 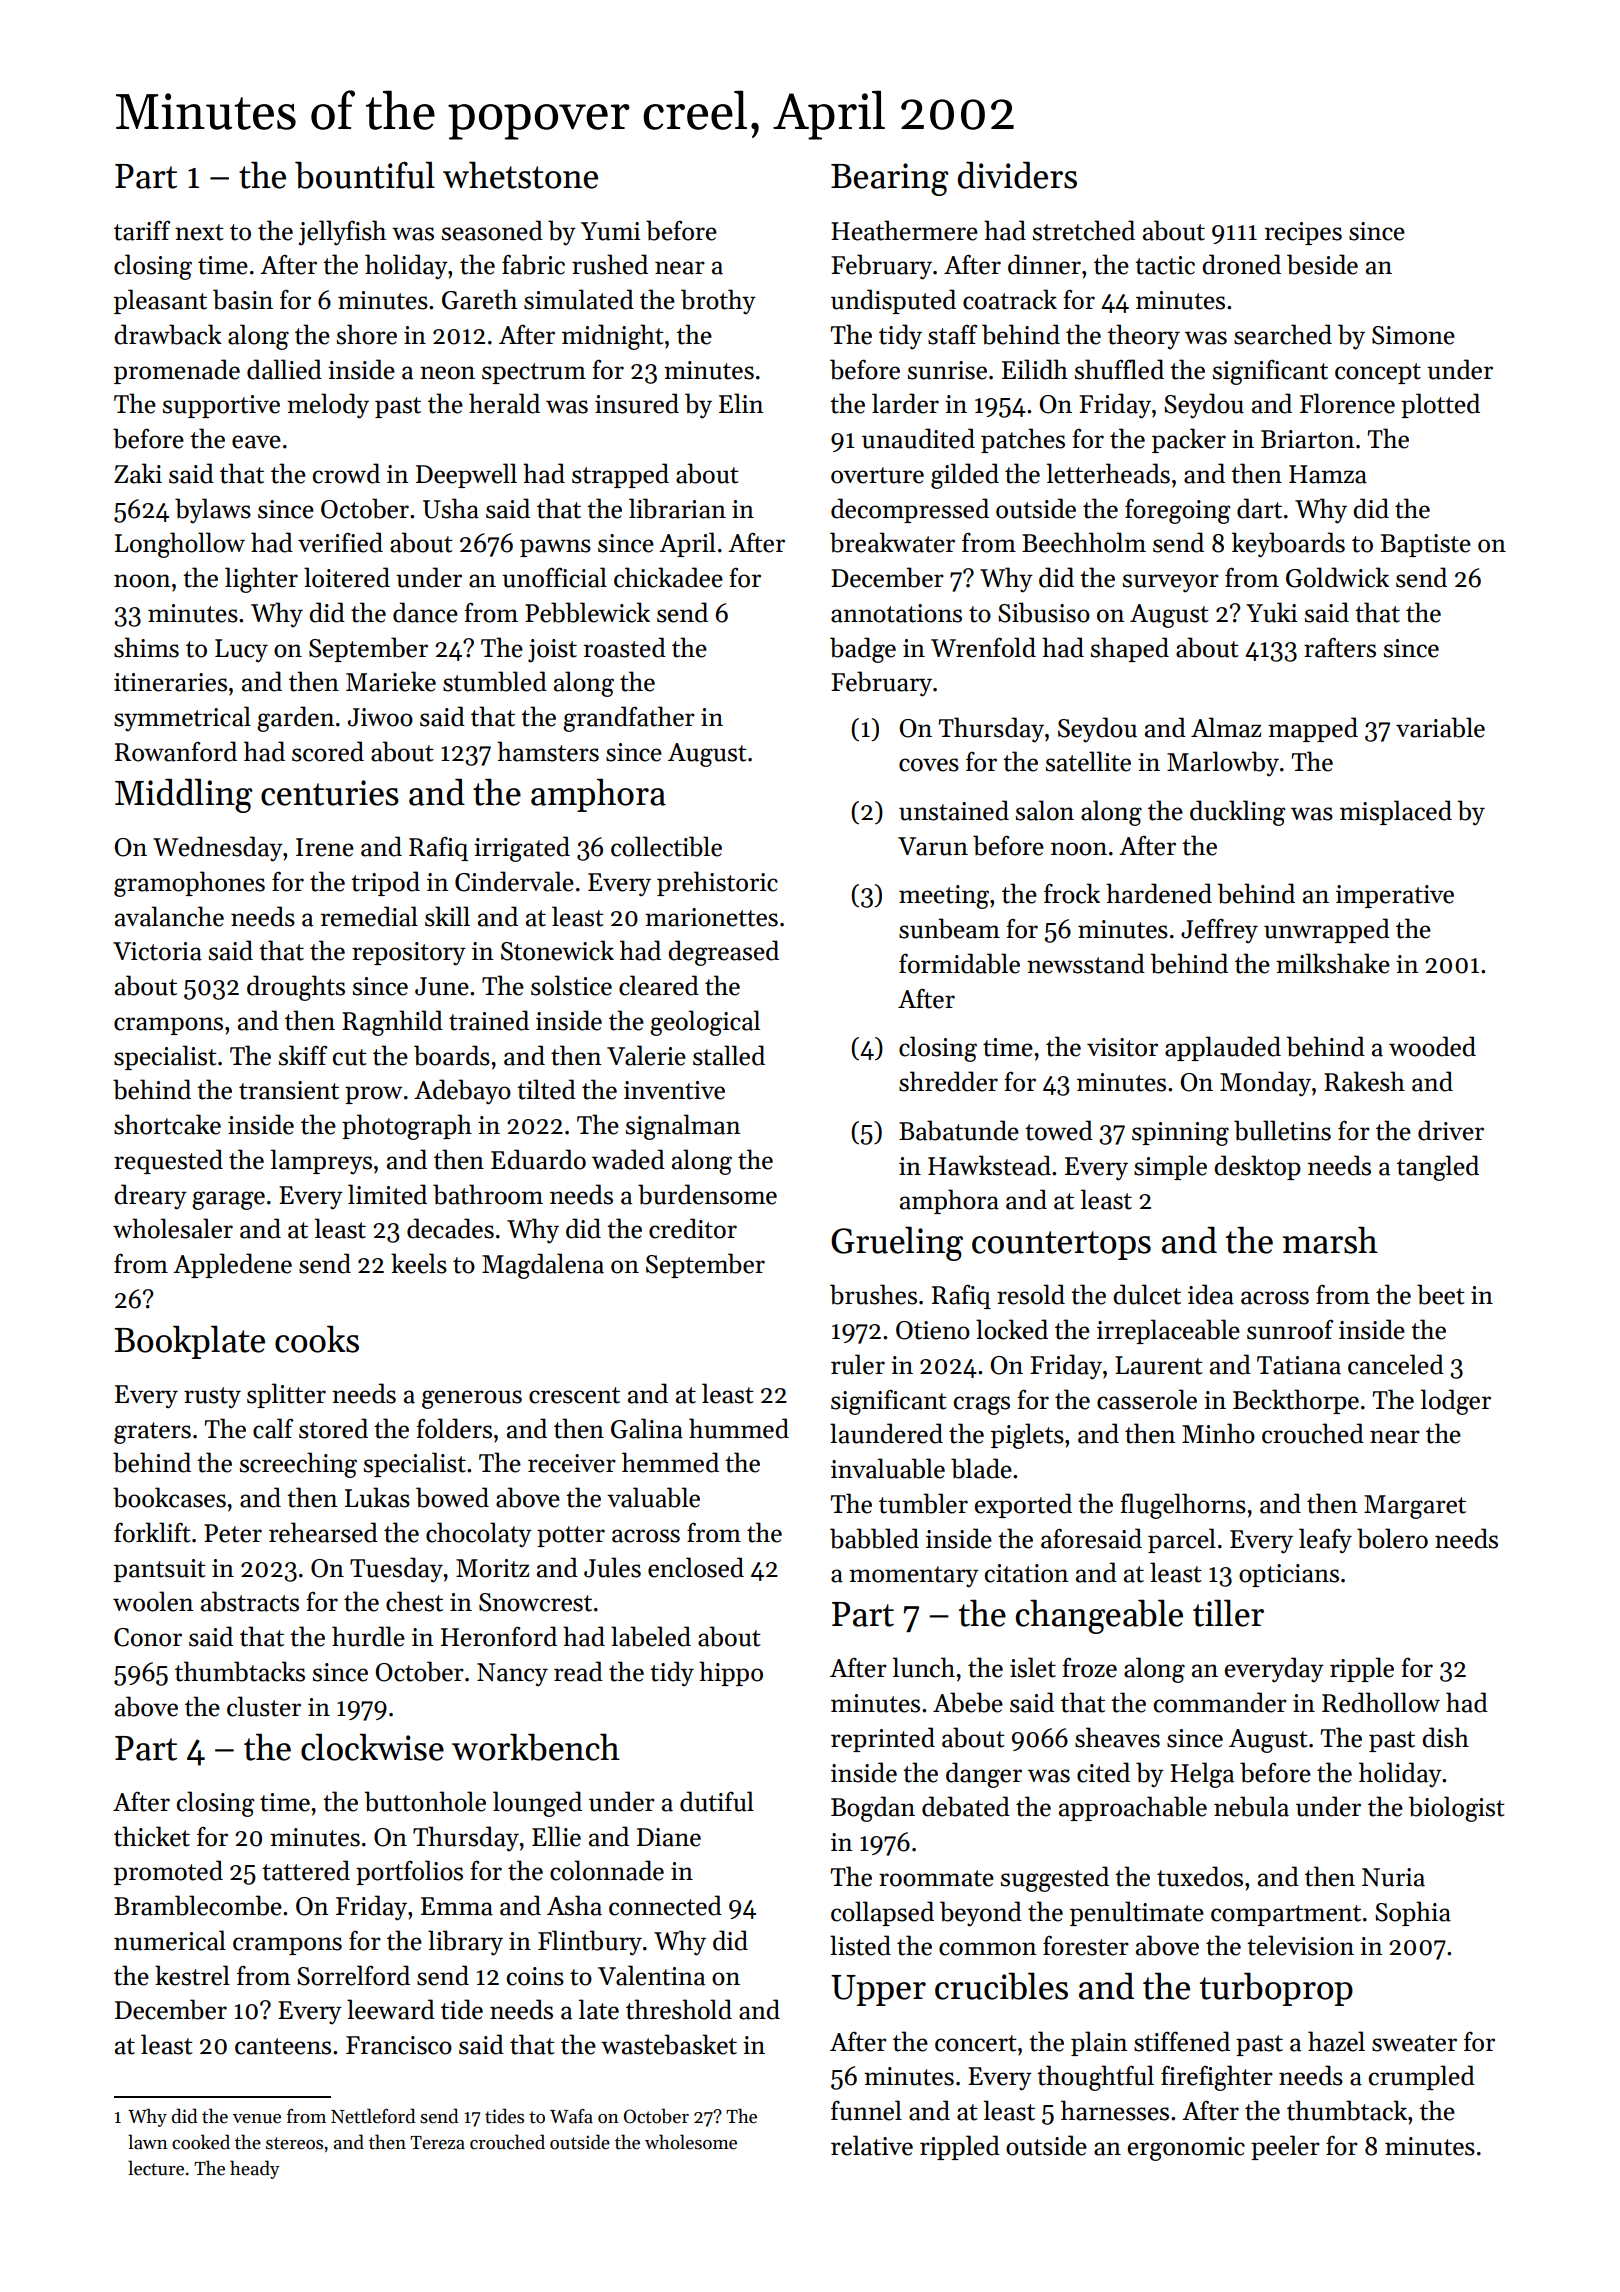 What do you see at coordinates (156, 2168) in the screenshot?
I see `lecture` at bounding box center [156, 2168].
